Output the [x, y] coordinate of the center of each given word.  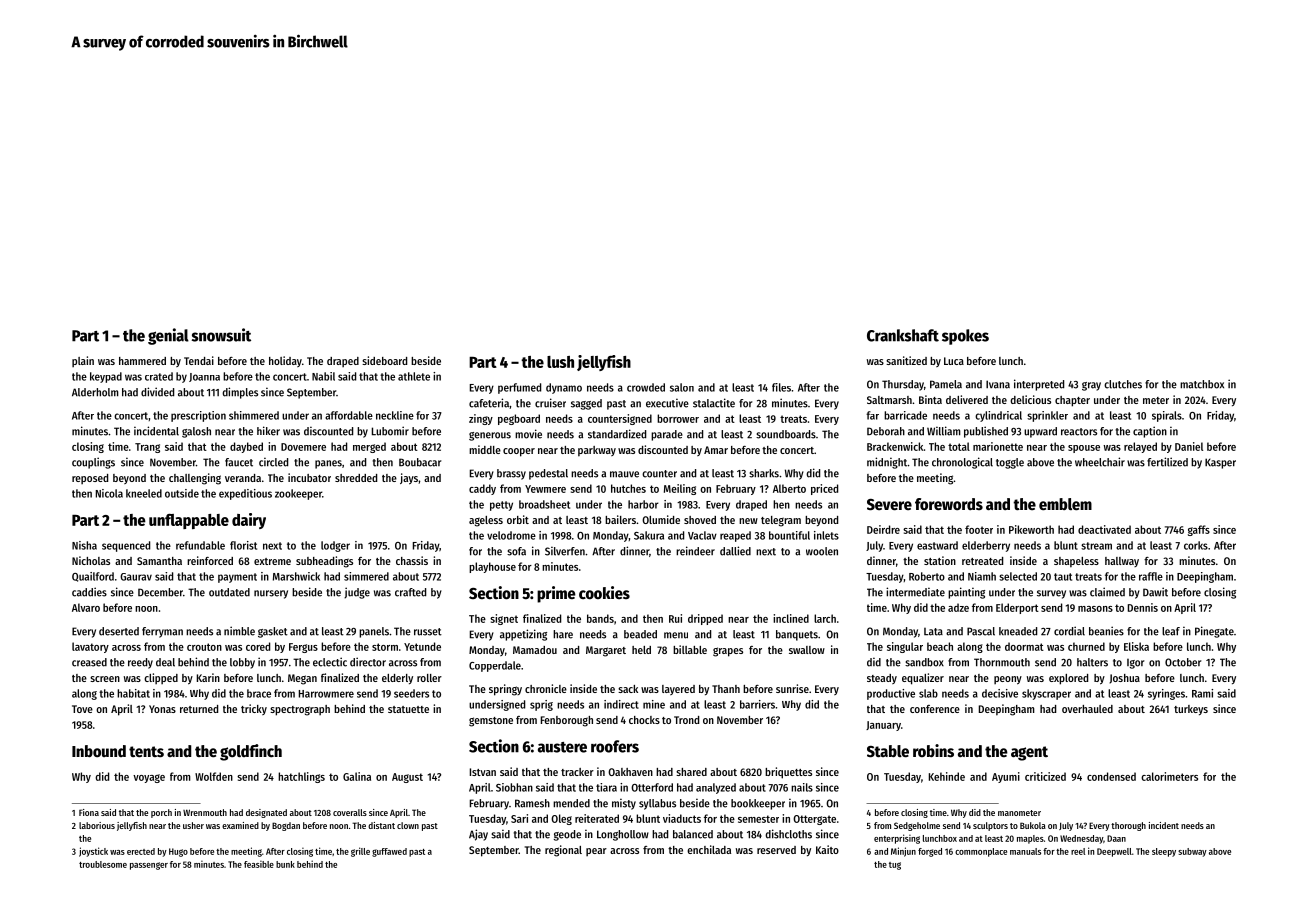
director [368, 662]
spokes [965, 337]
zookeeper [298, 494]
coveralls [350, 812]
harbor [643, 504]
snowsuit [221, 335]
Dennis [1143, 607]
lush [560, 362]
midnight [887, 463]
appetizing [523, 635]
